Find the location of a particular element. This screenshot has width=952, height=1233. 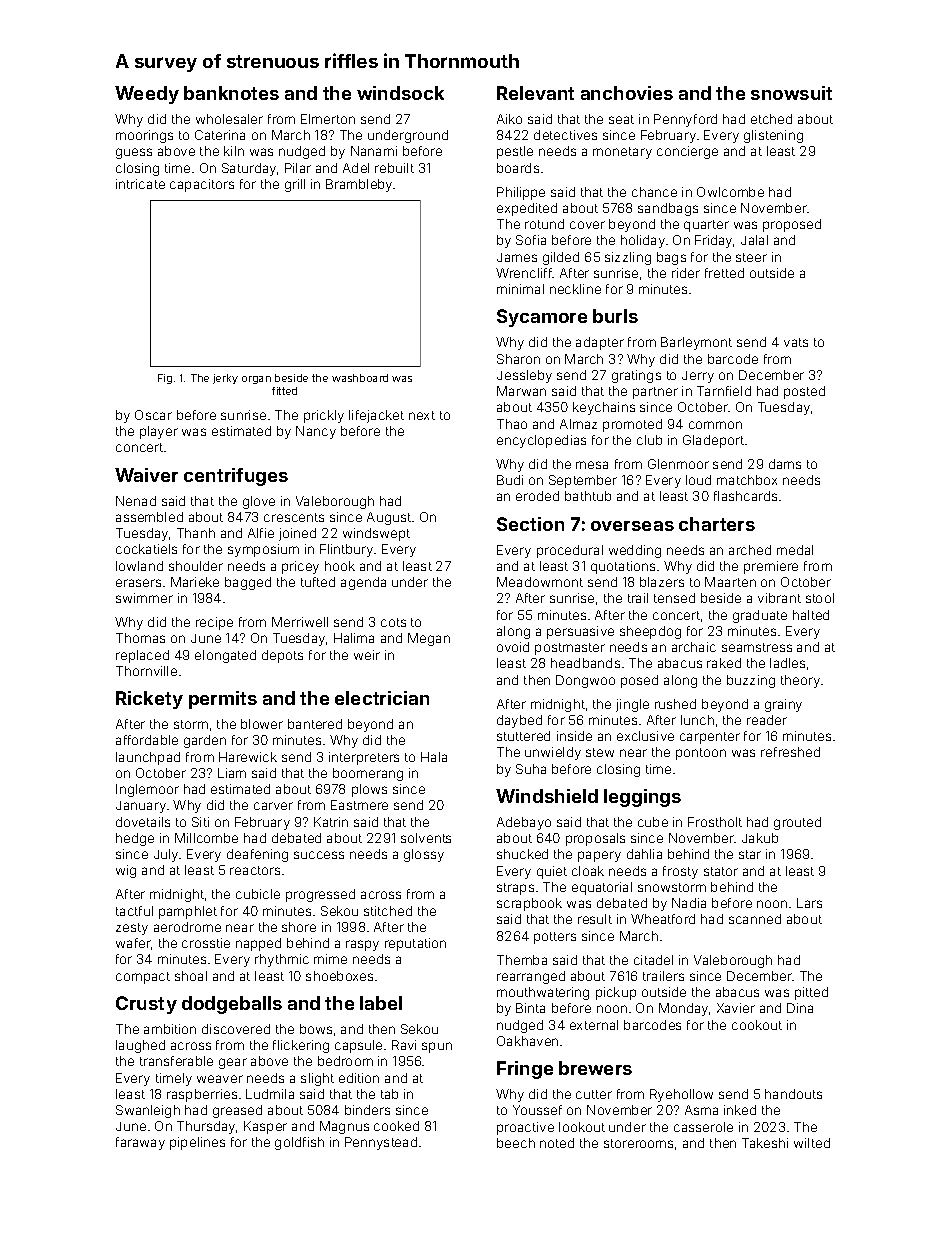

guess is located at coordinates (134, 153).
